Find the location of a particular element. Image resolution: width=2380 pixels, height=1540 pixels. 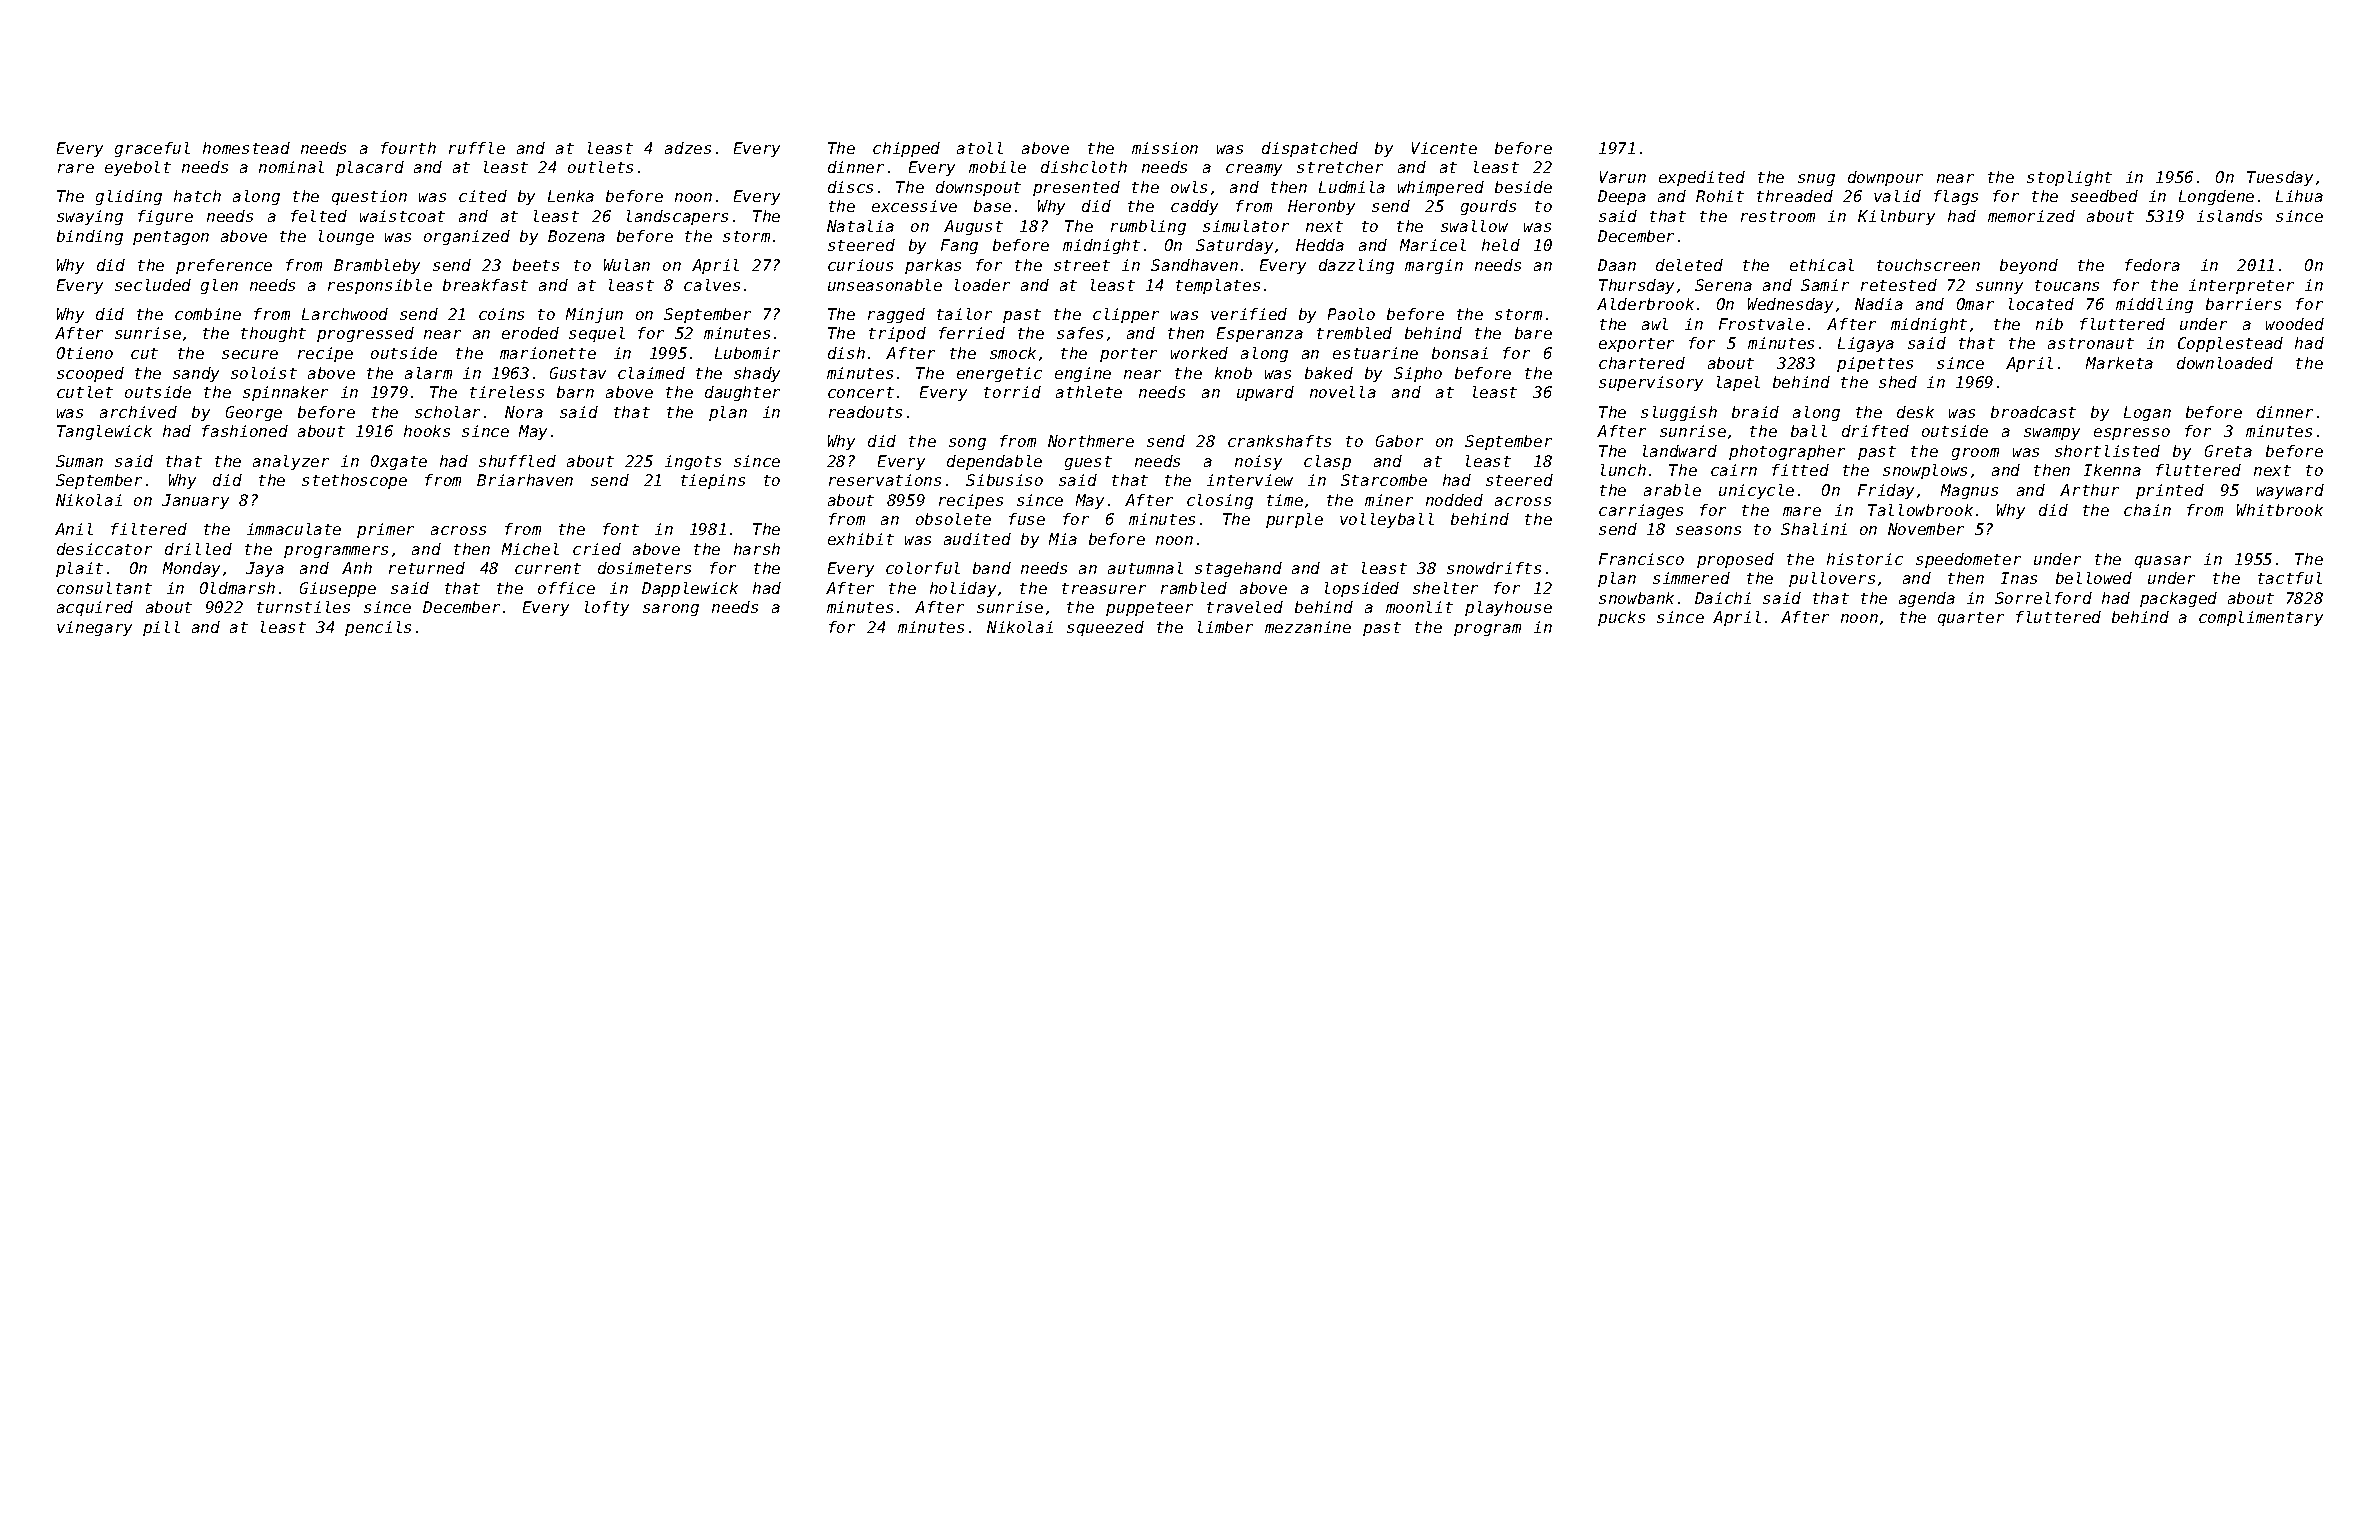

arable is located at coordinates (1672, 490).
